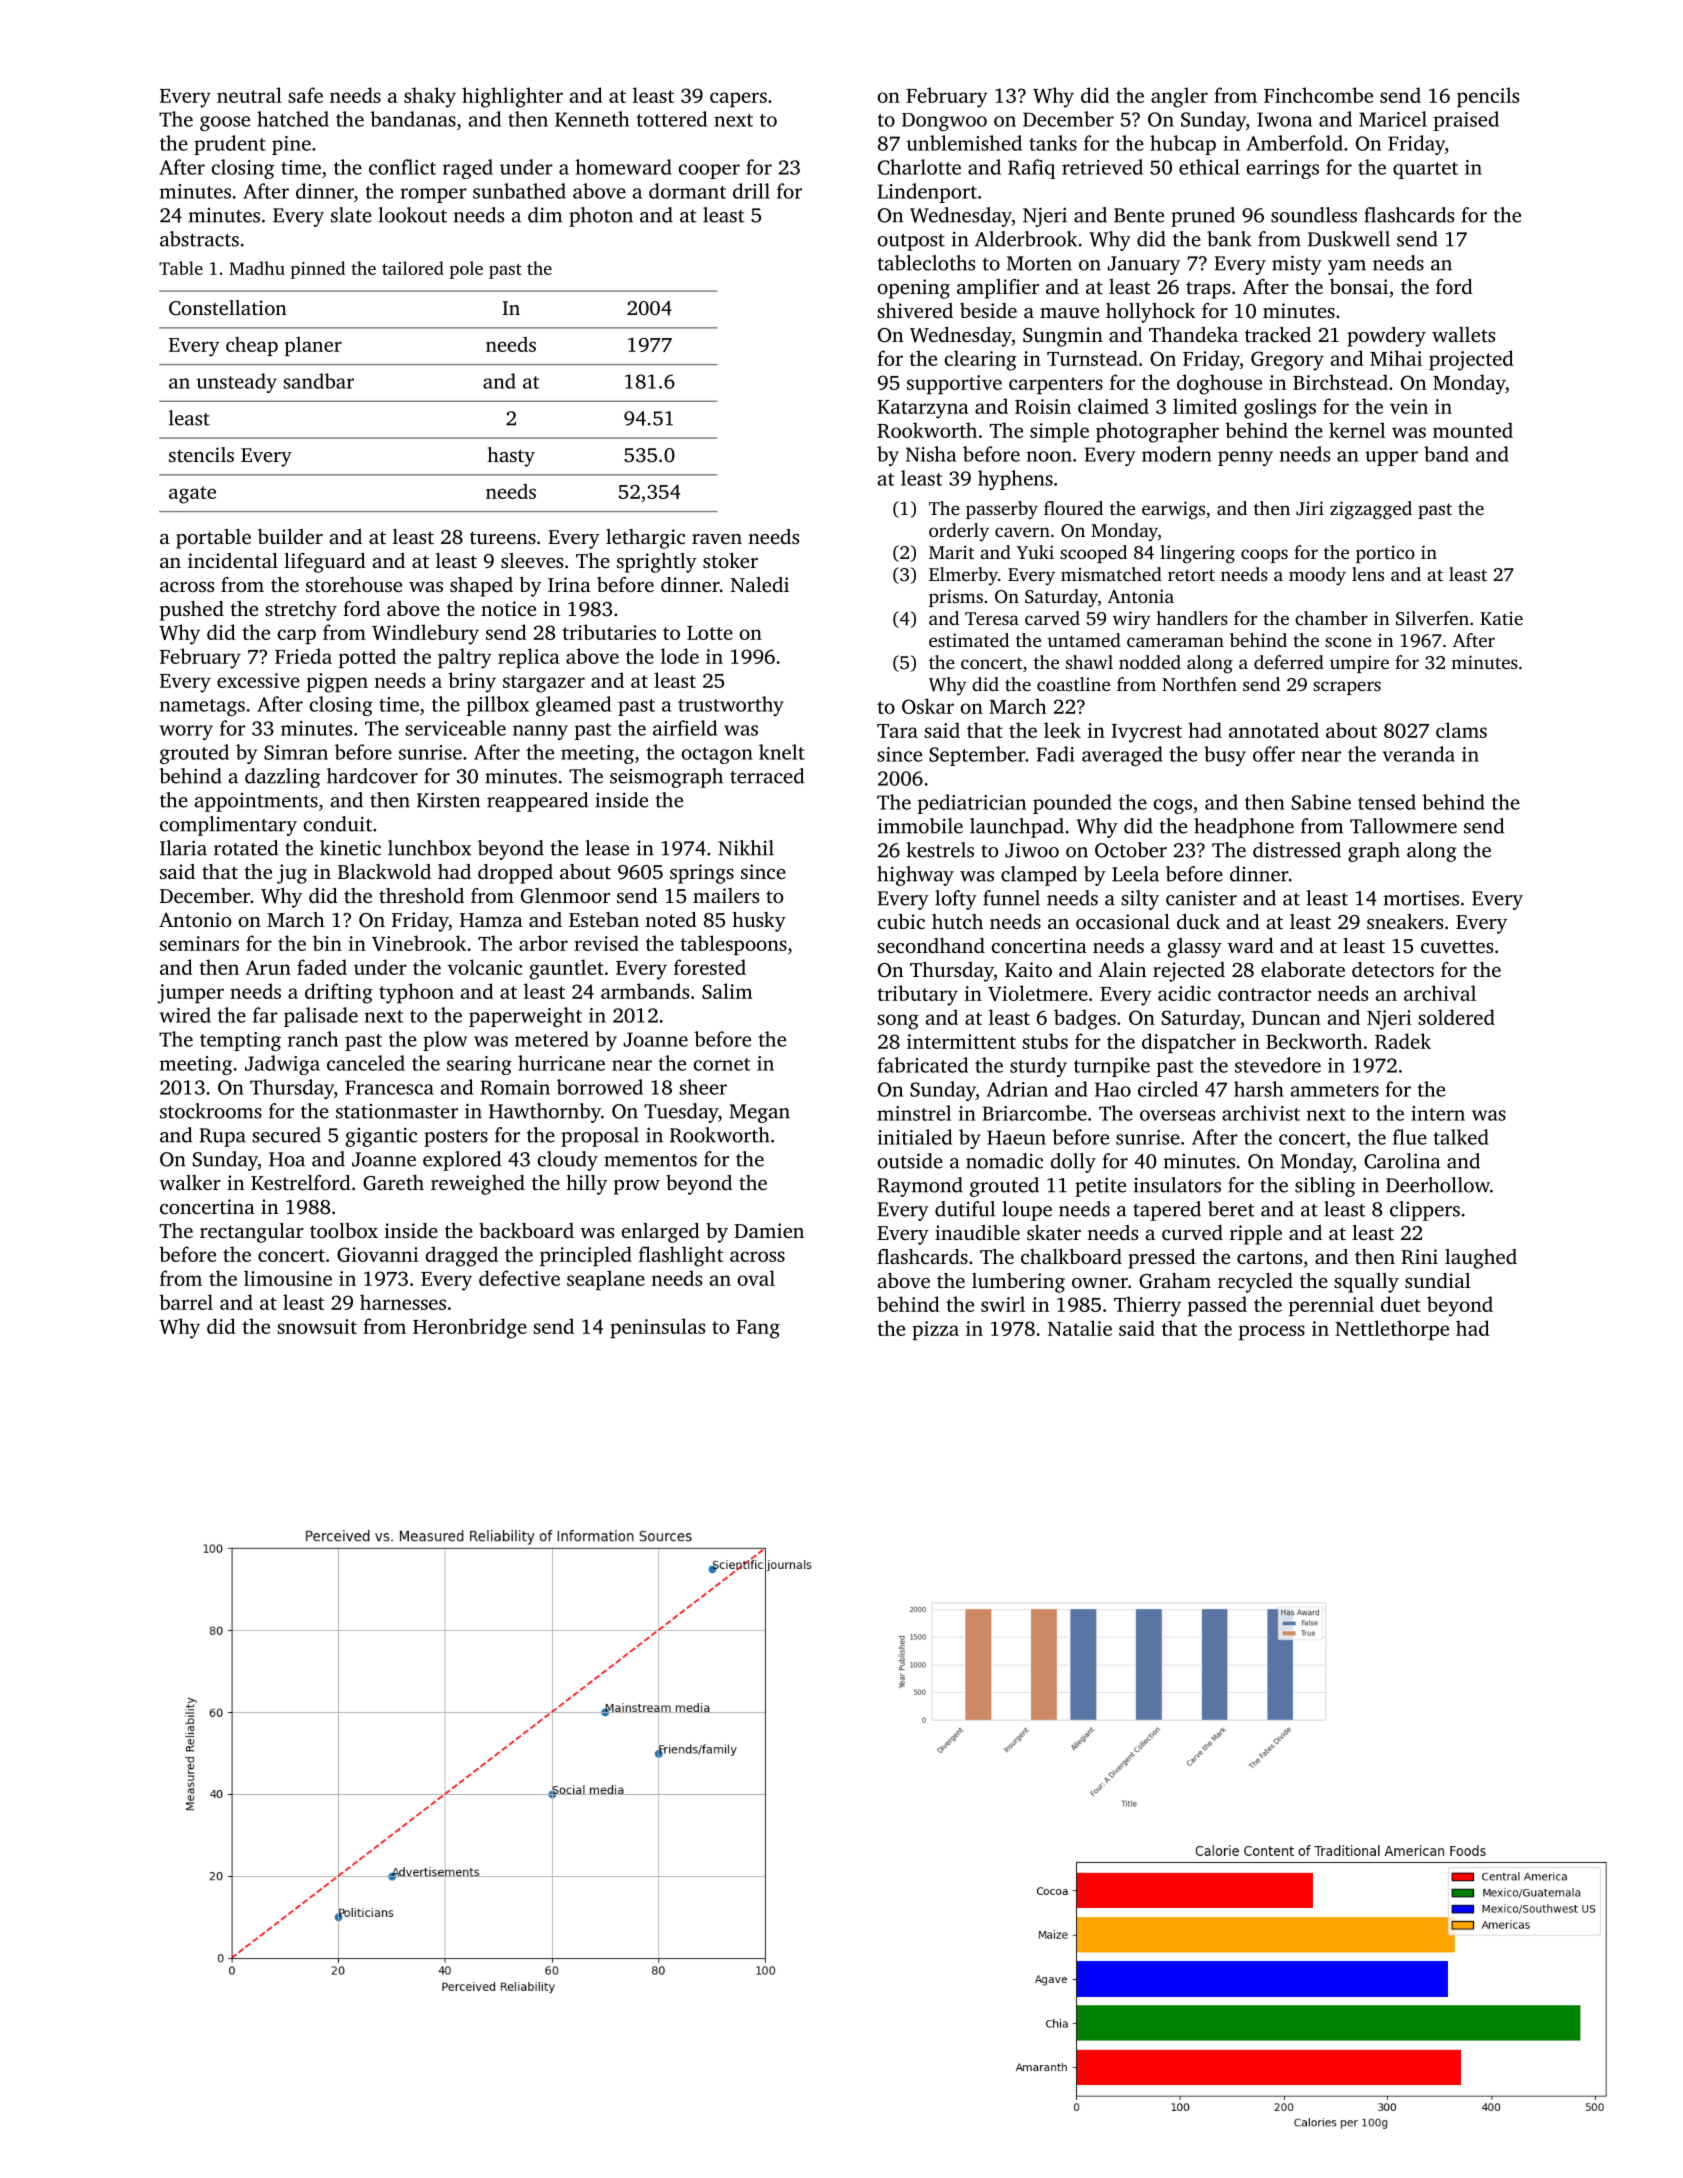 This screenshot has height=2178, width=1683. Describe the element at coordinates (192, 495) in the screenshot. I see `agate` at that location.
